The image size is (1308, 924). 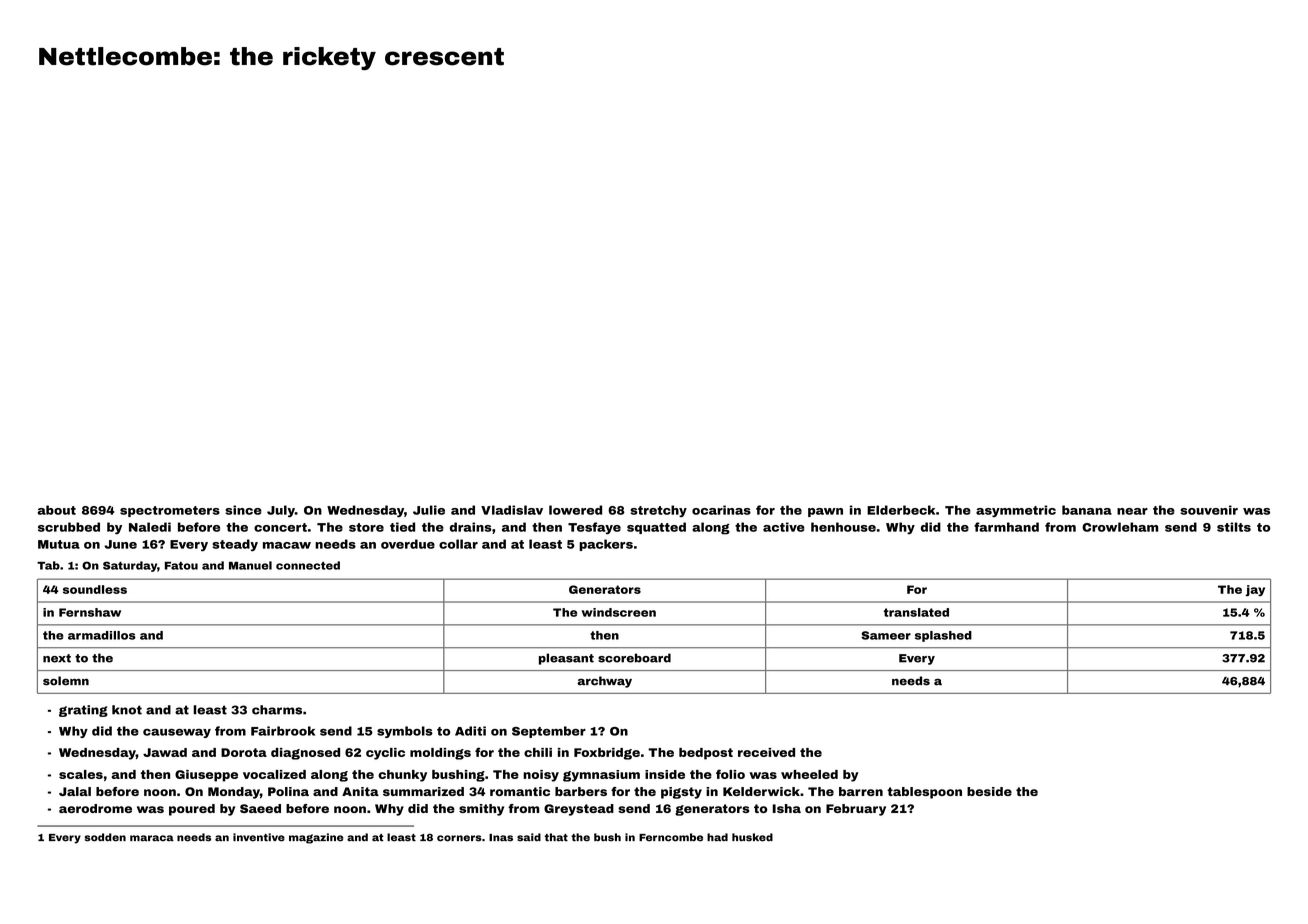 I want to click on splashed, so click(x=943, y=636).
